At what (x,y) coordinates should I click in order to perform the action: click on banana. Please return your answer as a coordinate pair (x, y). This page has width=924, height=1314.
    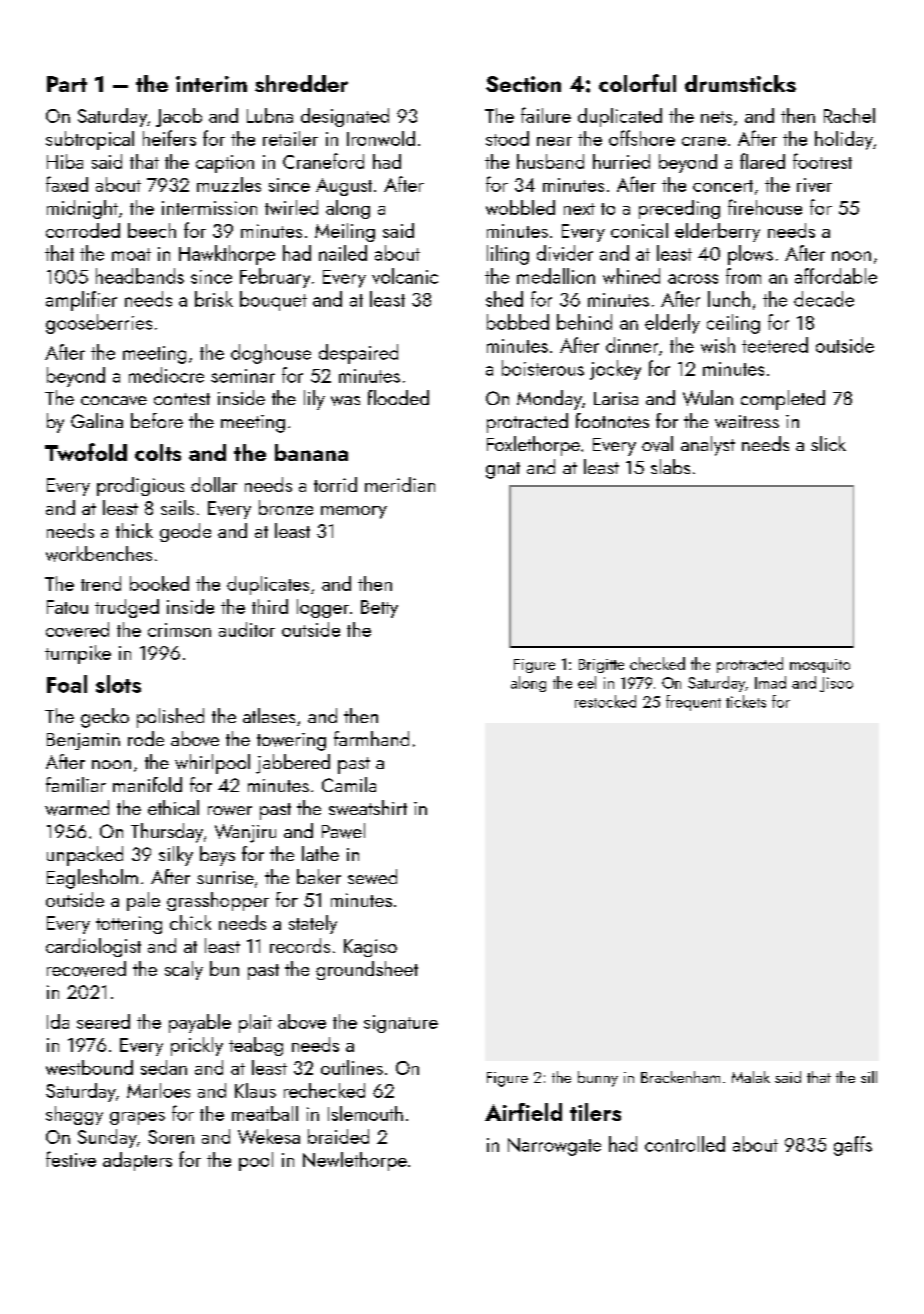
    Looking at the image, I should click on (311, 452).
